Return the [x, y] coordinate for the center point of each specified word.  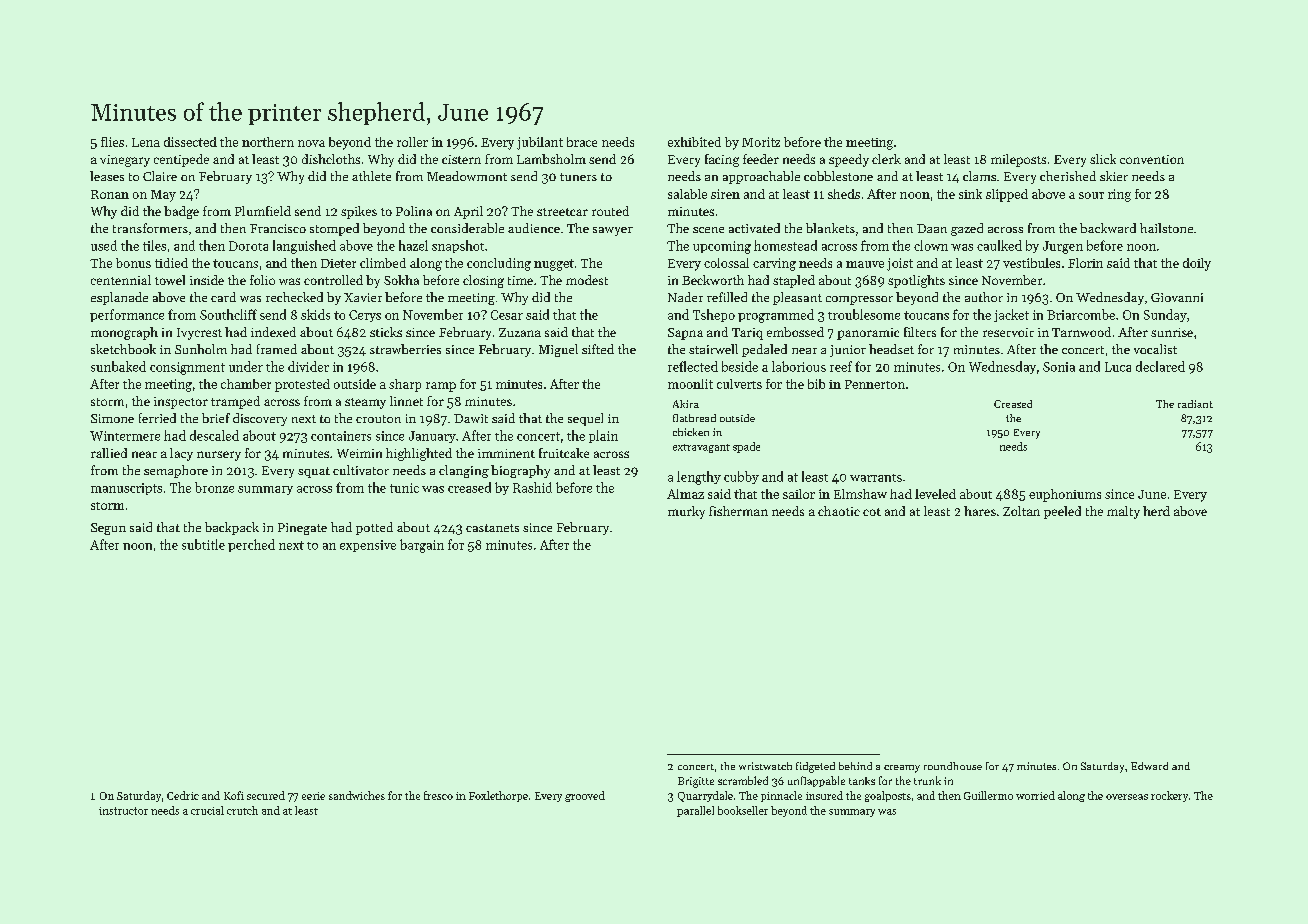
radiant [1195, 404]
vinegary [125, 161]
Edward [1149, 766]
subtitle [203, 544]
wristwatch [765, 766]
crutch [242, 810]
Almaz [685, 494]
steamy [365, 403]
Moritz [761, 142]
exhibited [694, 142]
